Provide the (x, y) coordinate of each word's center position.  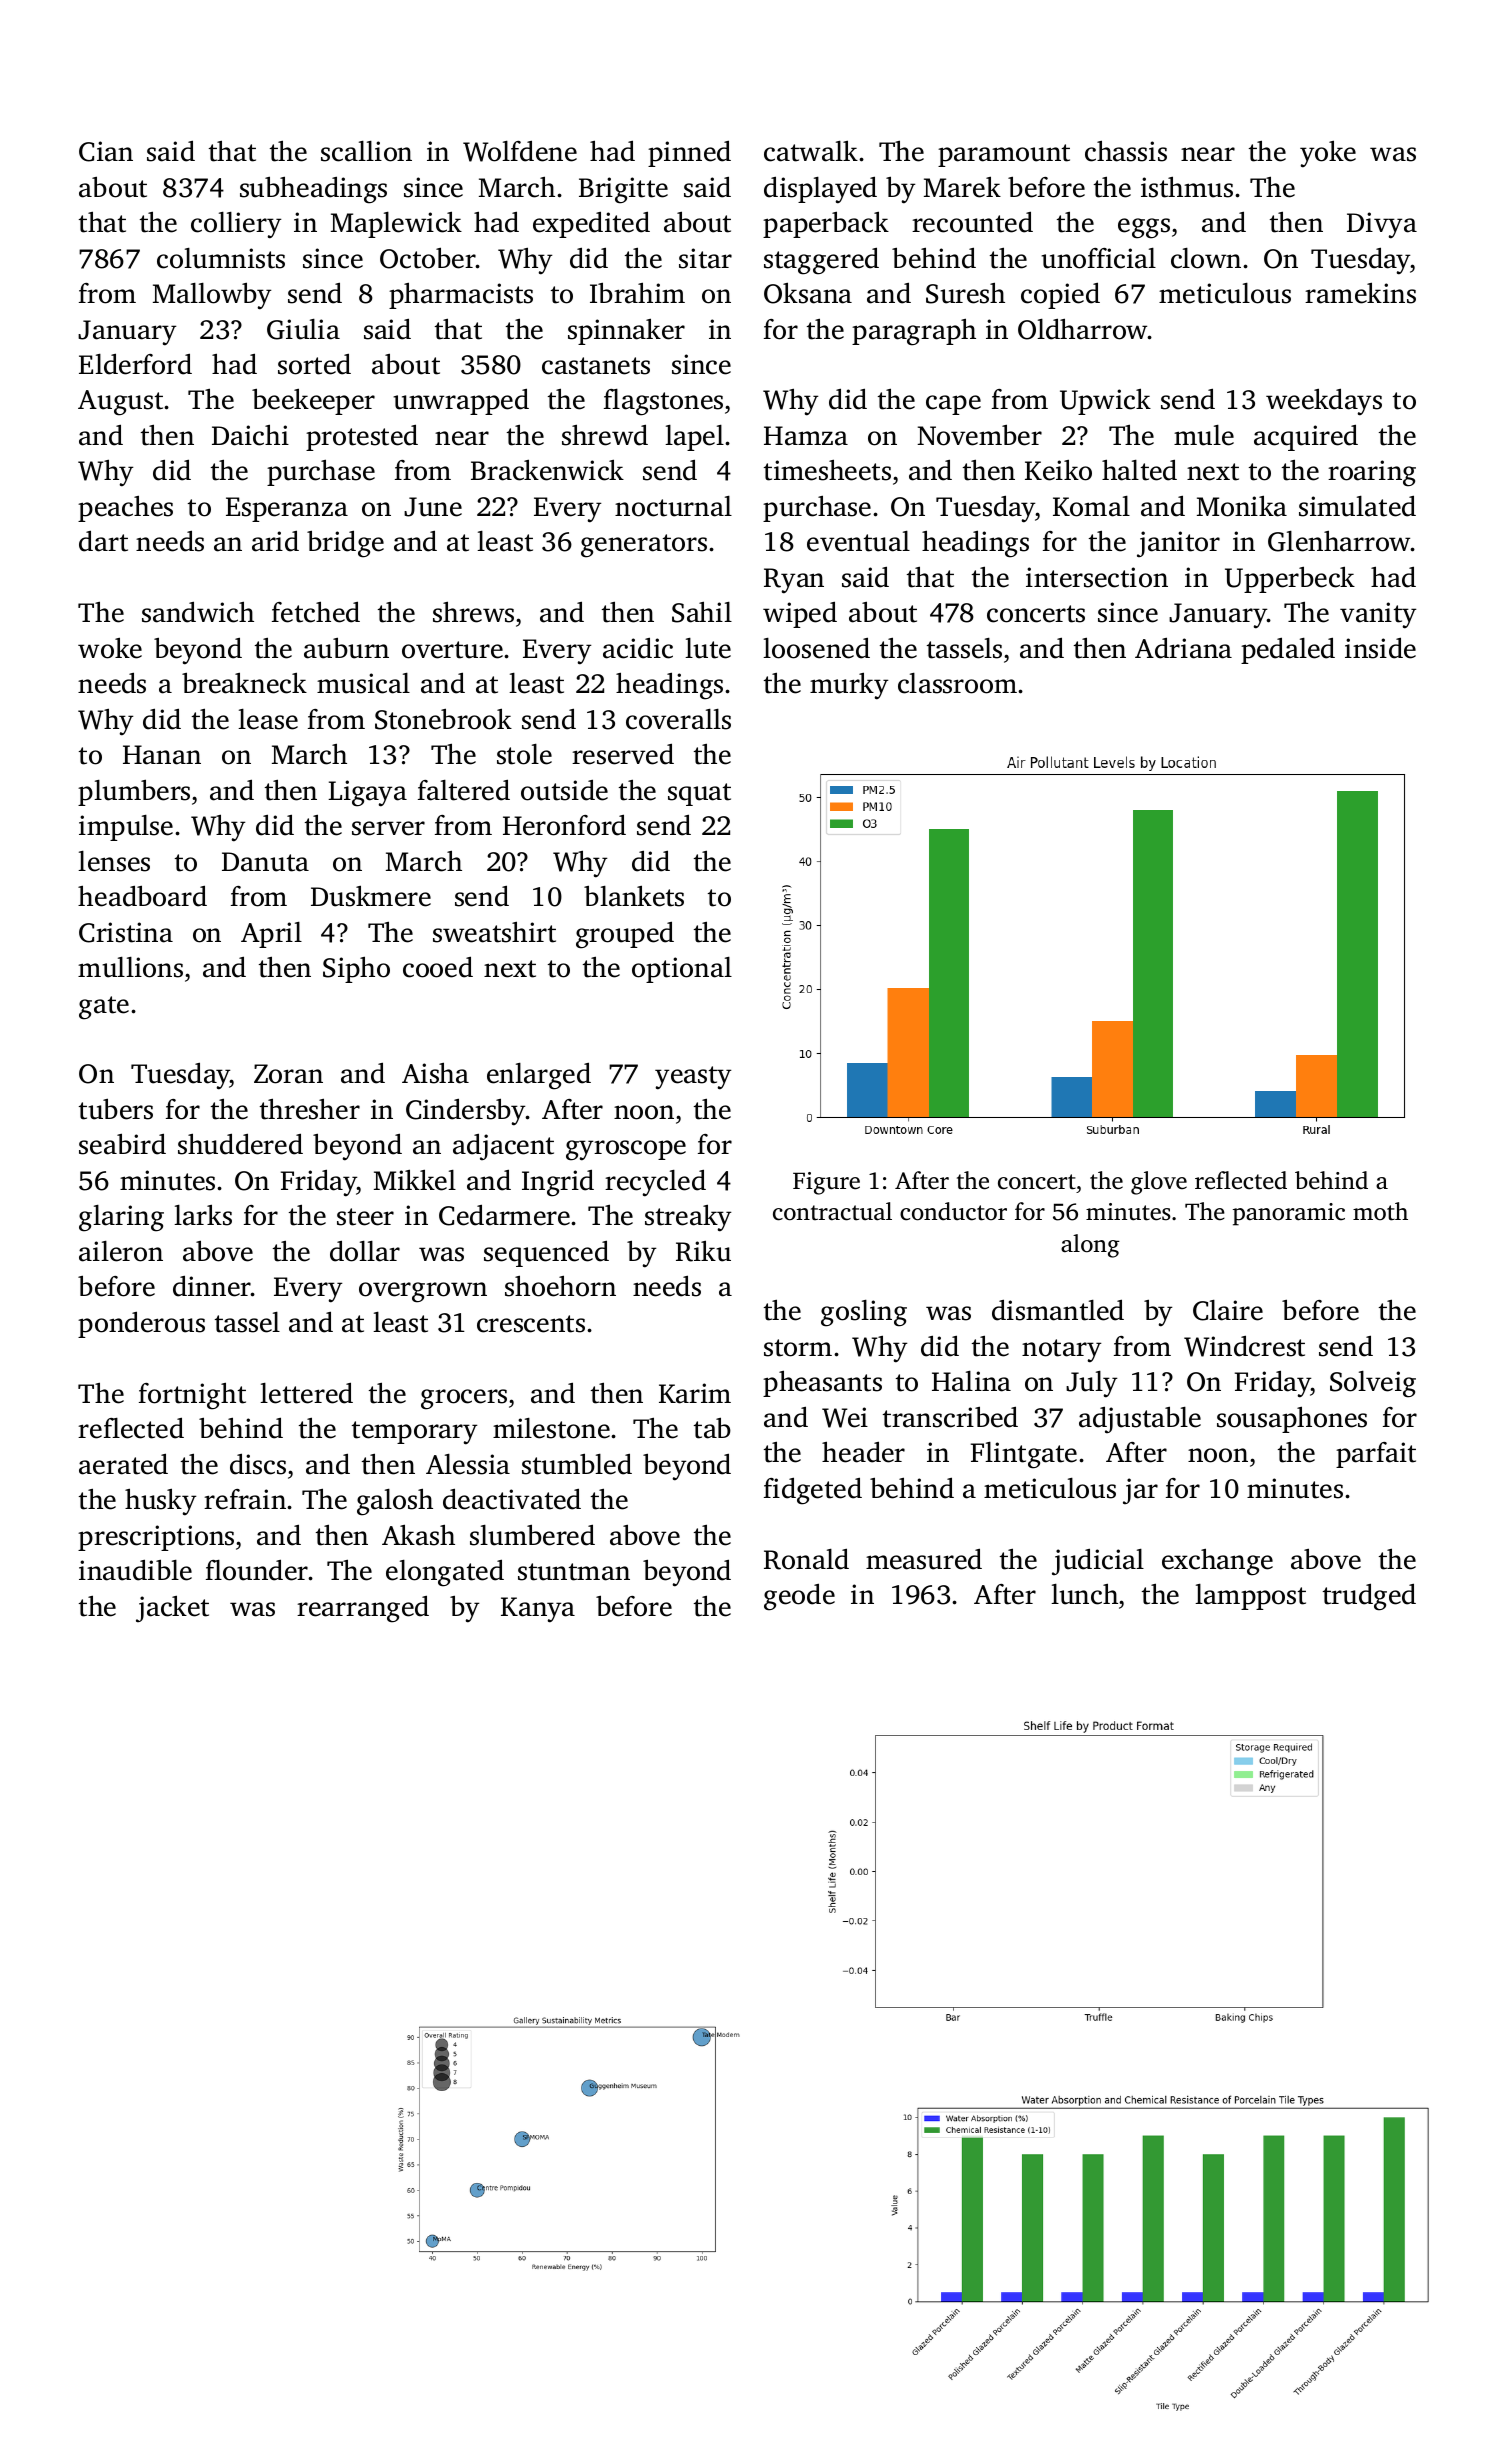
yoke (1328, 154)
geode (799, 1597)
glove (1159, 1183)
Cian (106, 151)
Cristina (126, 932)
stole (524, 754)
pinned (689, 153)
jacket (172, 1608)
